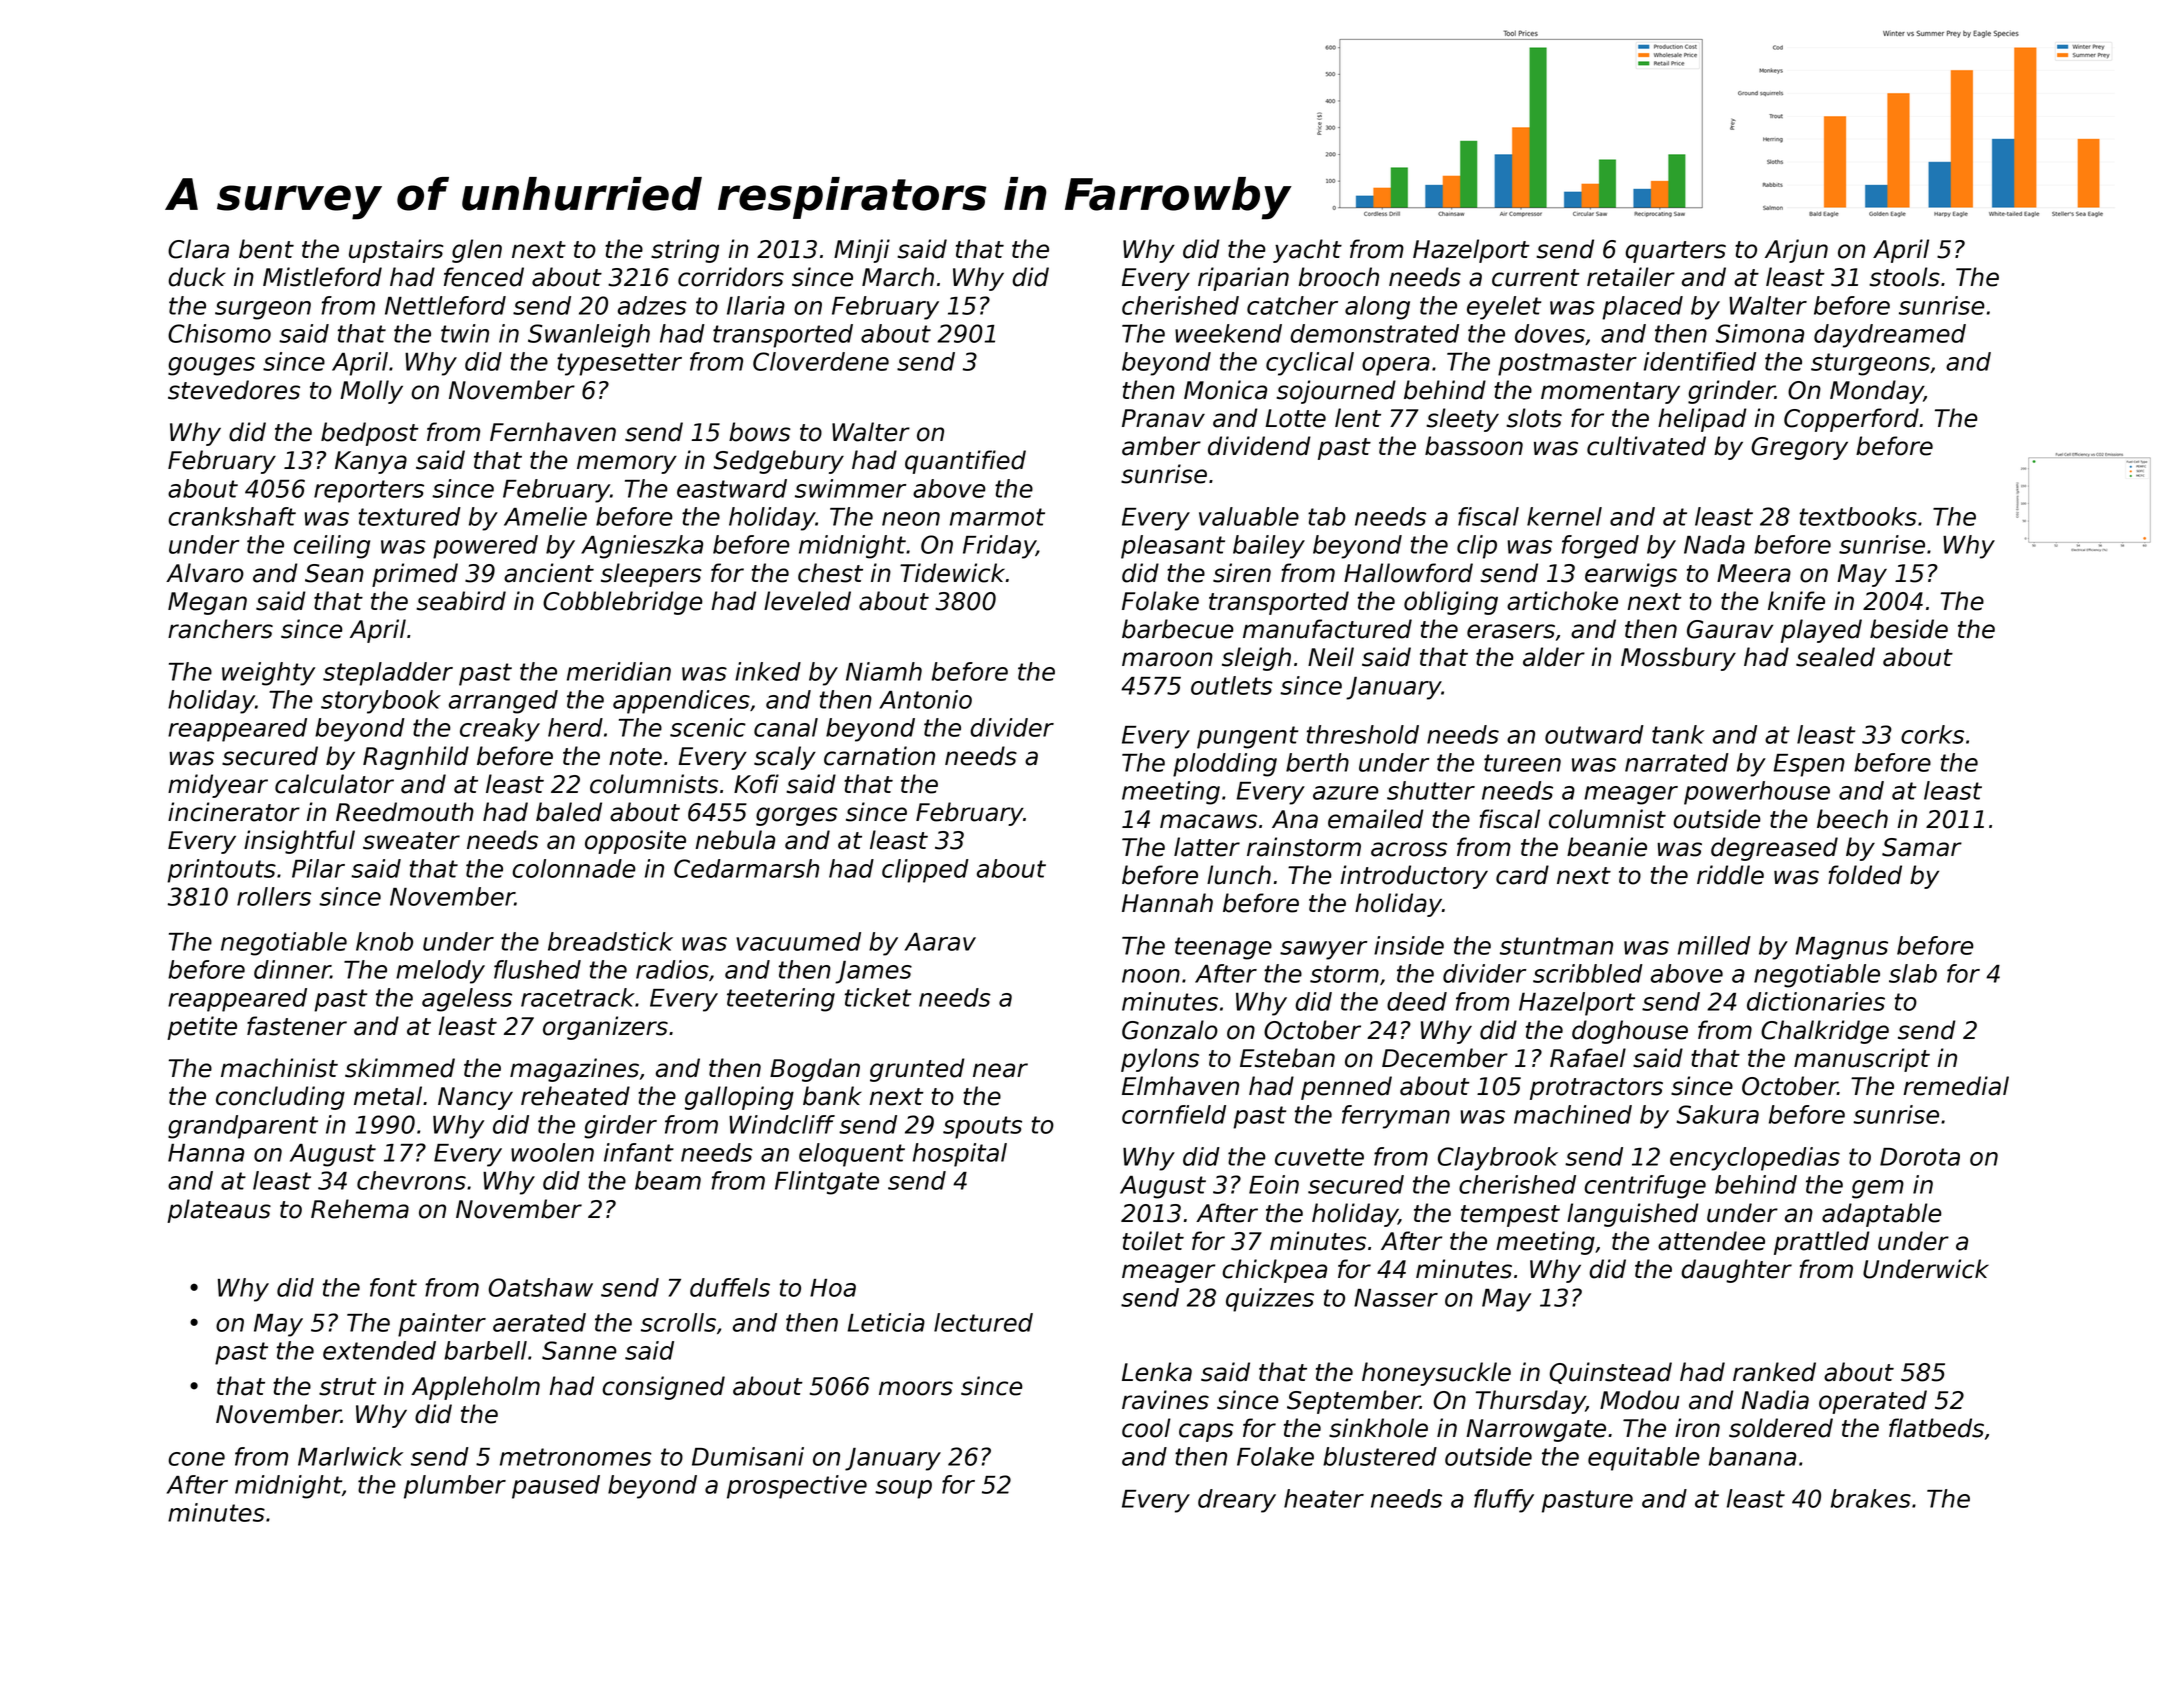 The image size is (2178, 1683). I want to click on Fernhaven, so click(553, 432).
